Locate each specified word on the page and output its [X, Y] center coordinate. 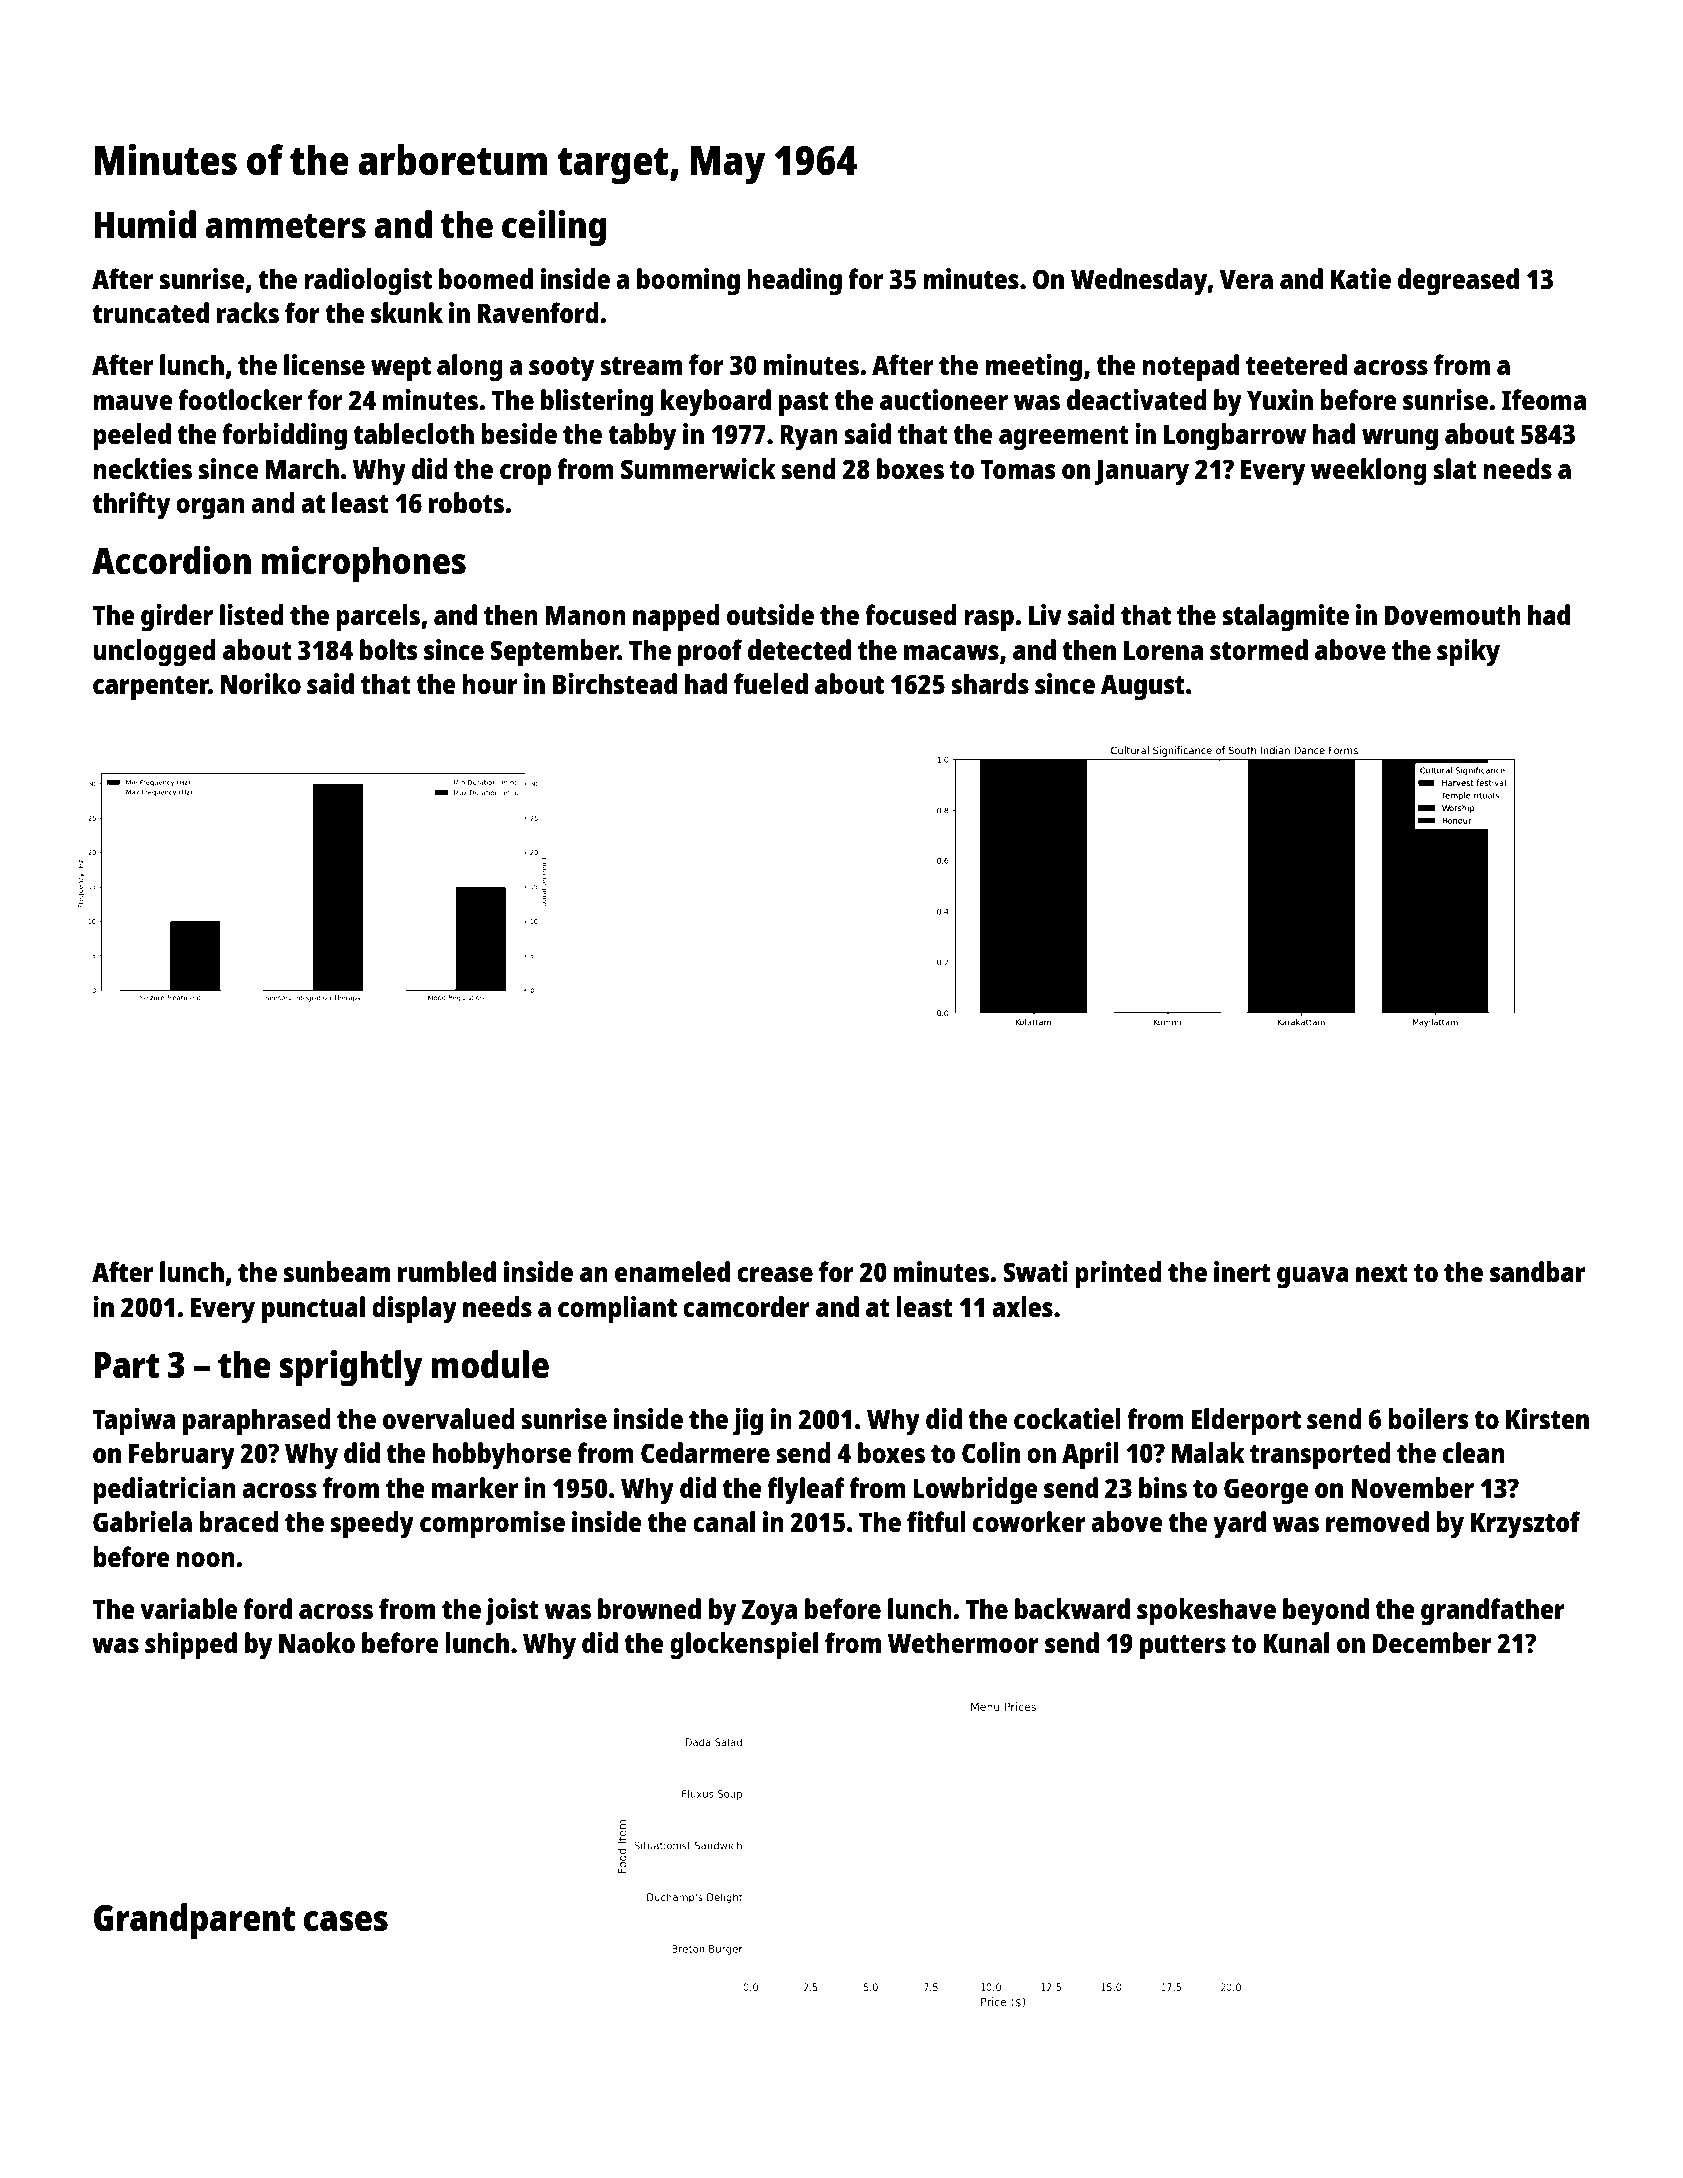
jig [748, 1422]
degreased [1458, 282]
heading [794, 282]
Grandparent [194, 1921]
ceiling [554, 228]
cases [346, 1921]
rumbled [447, 1271]
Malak [1208, 1452]
